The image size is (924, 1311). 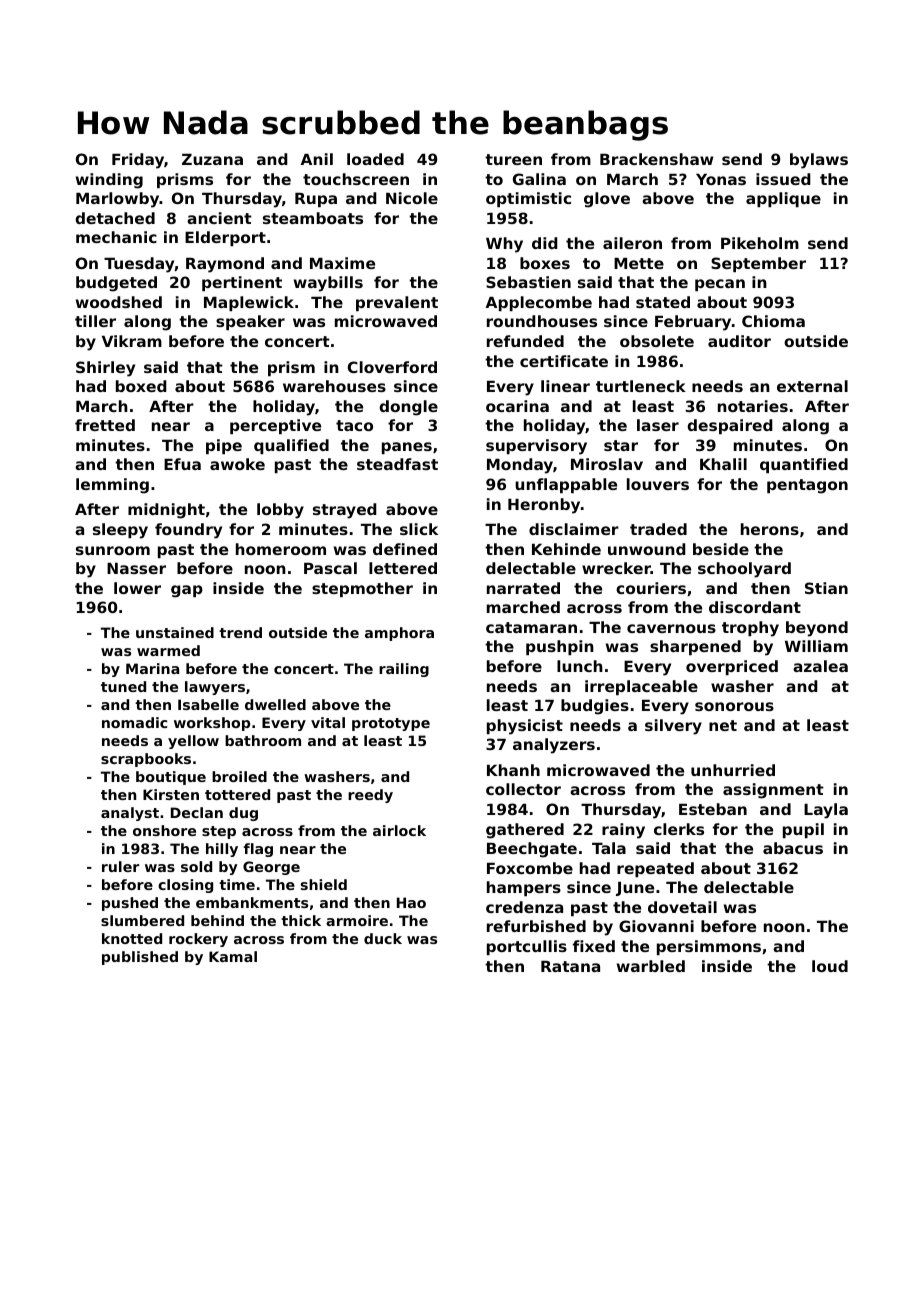 I want to click on auditor, so click(x=739, y=341).
